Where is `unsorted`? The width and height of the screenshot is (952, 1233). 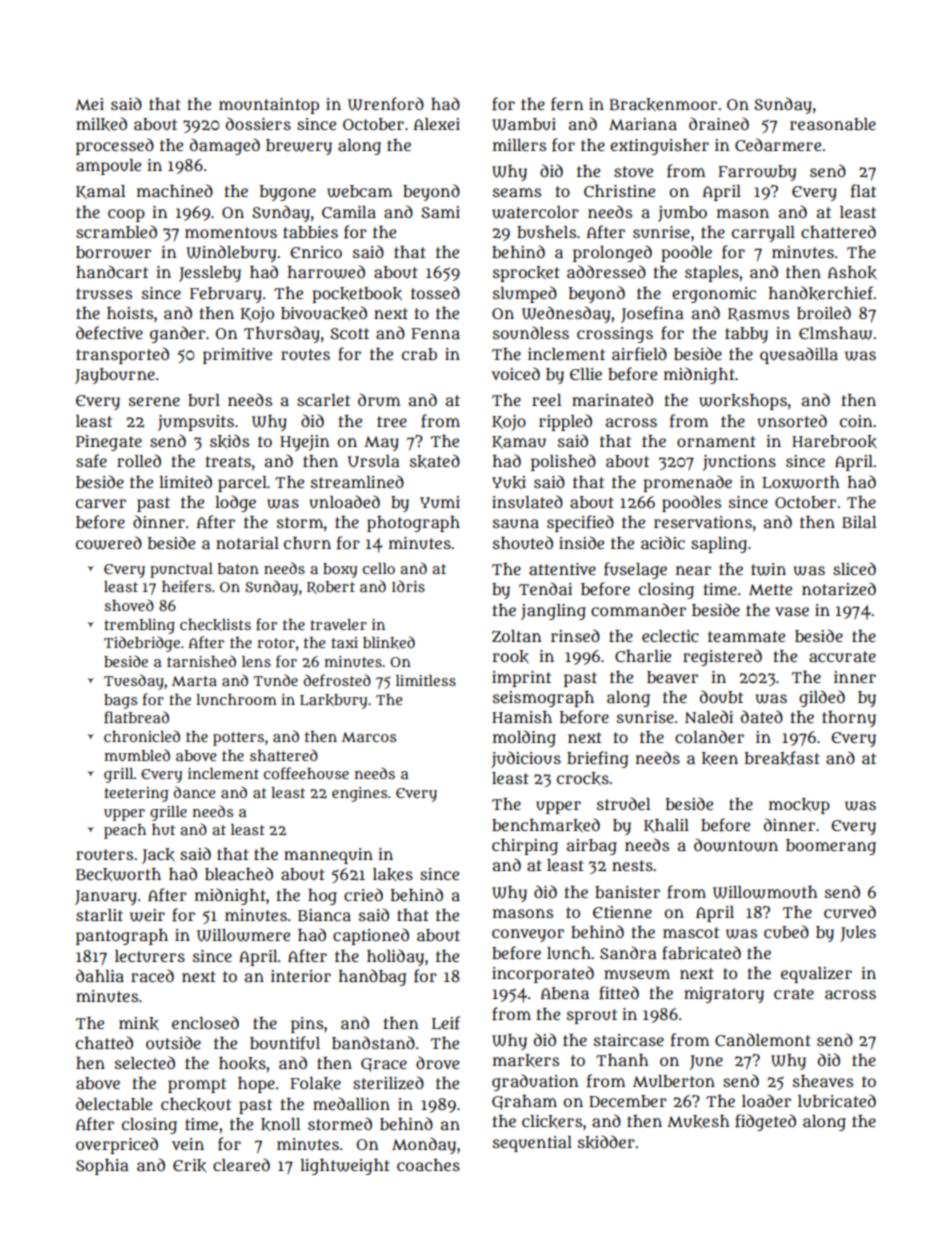
unsorted is located at coordinates (792, 421).
